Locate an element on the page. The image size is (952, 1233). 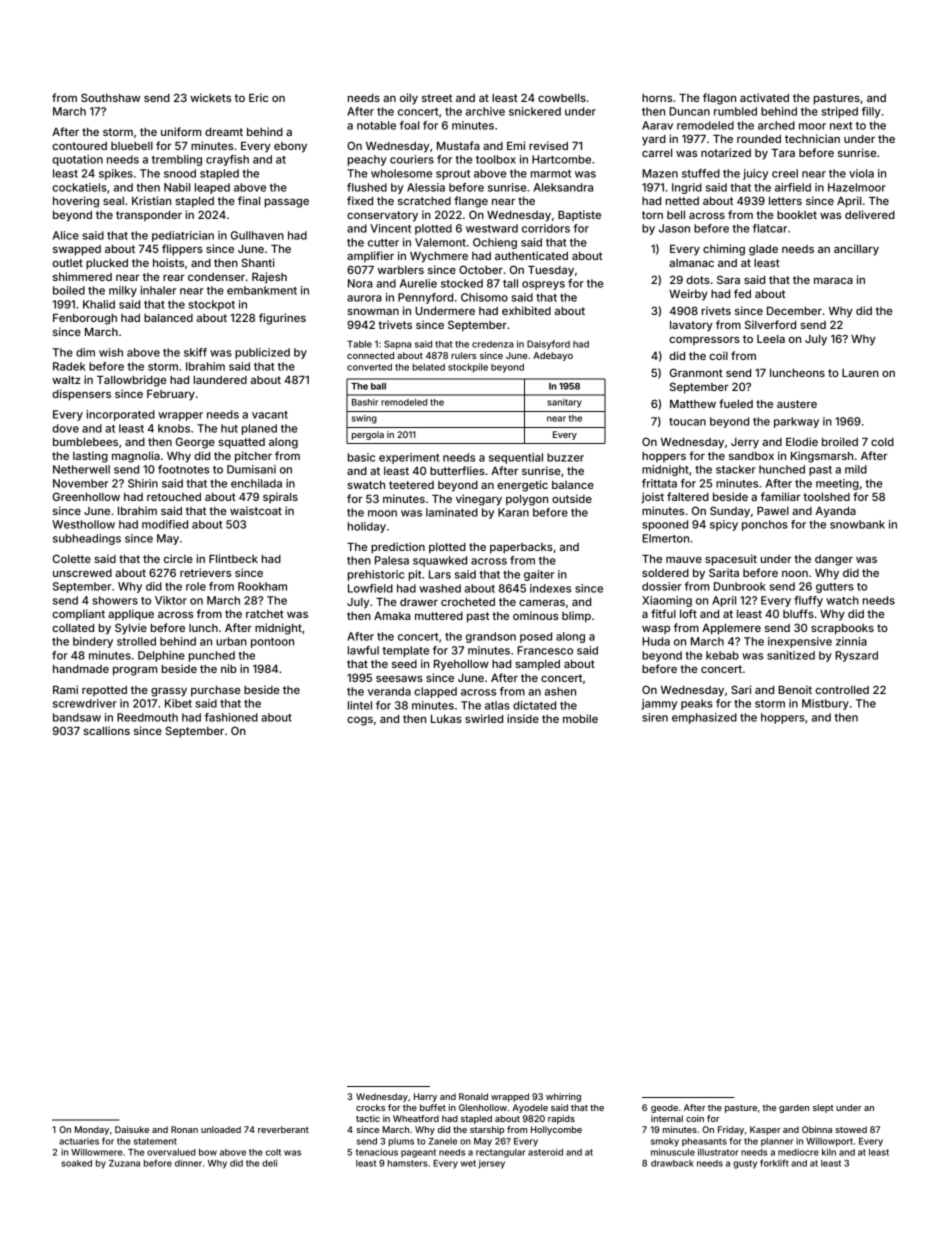
filly is located at coordinates (871, 112).
